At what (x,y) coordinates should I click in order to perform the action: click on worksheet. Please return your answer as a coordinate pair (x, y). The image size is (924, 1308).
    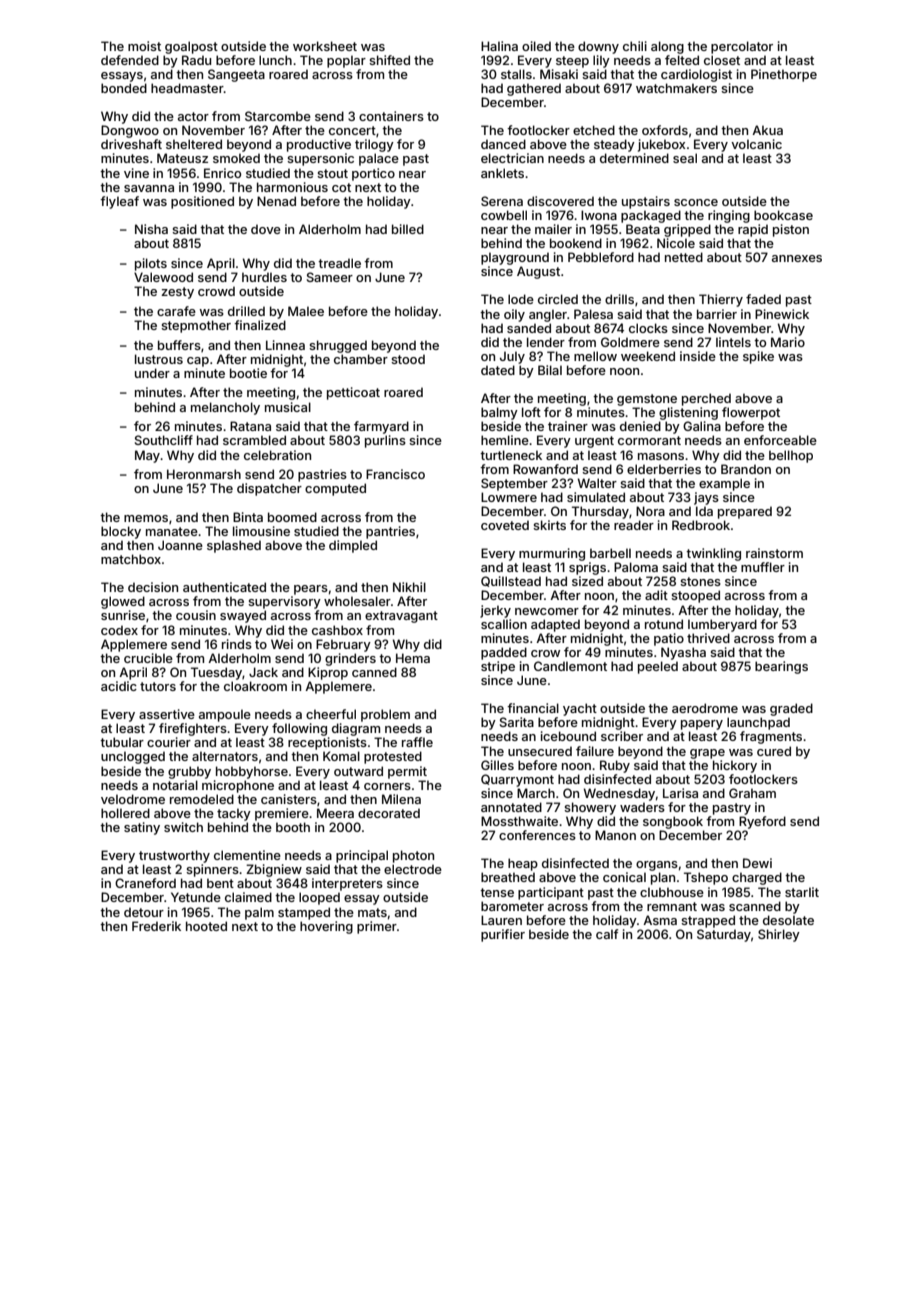
    Looking at the image, I should click on (325, 46).
